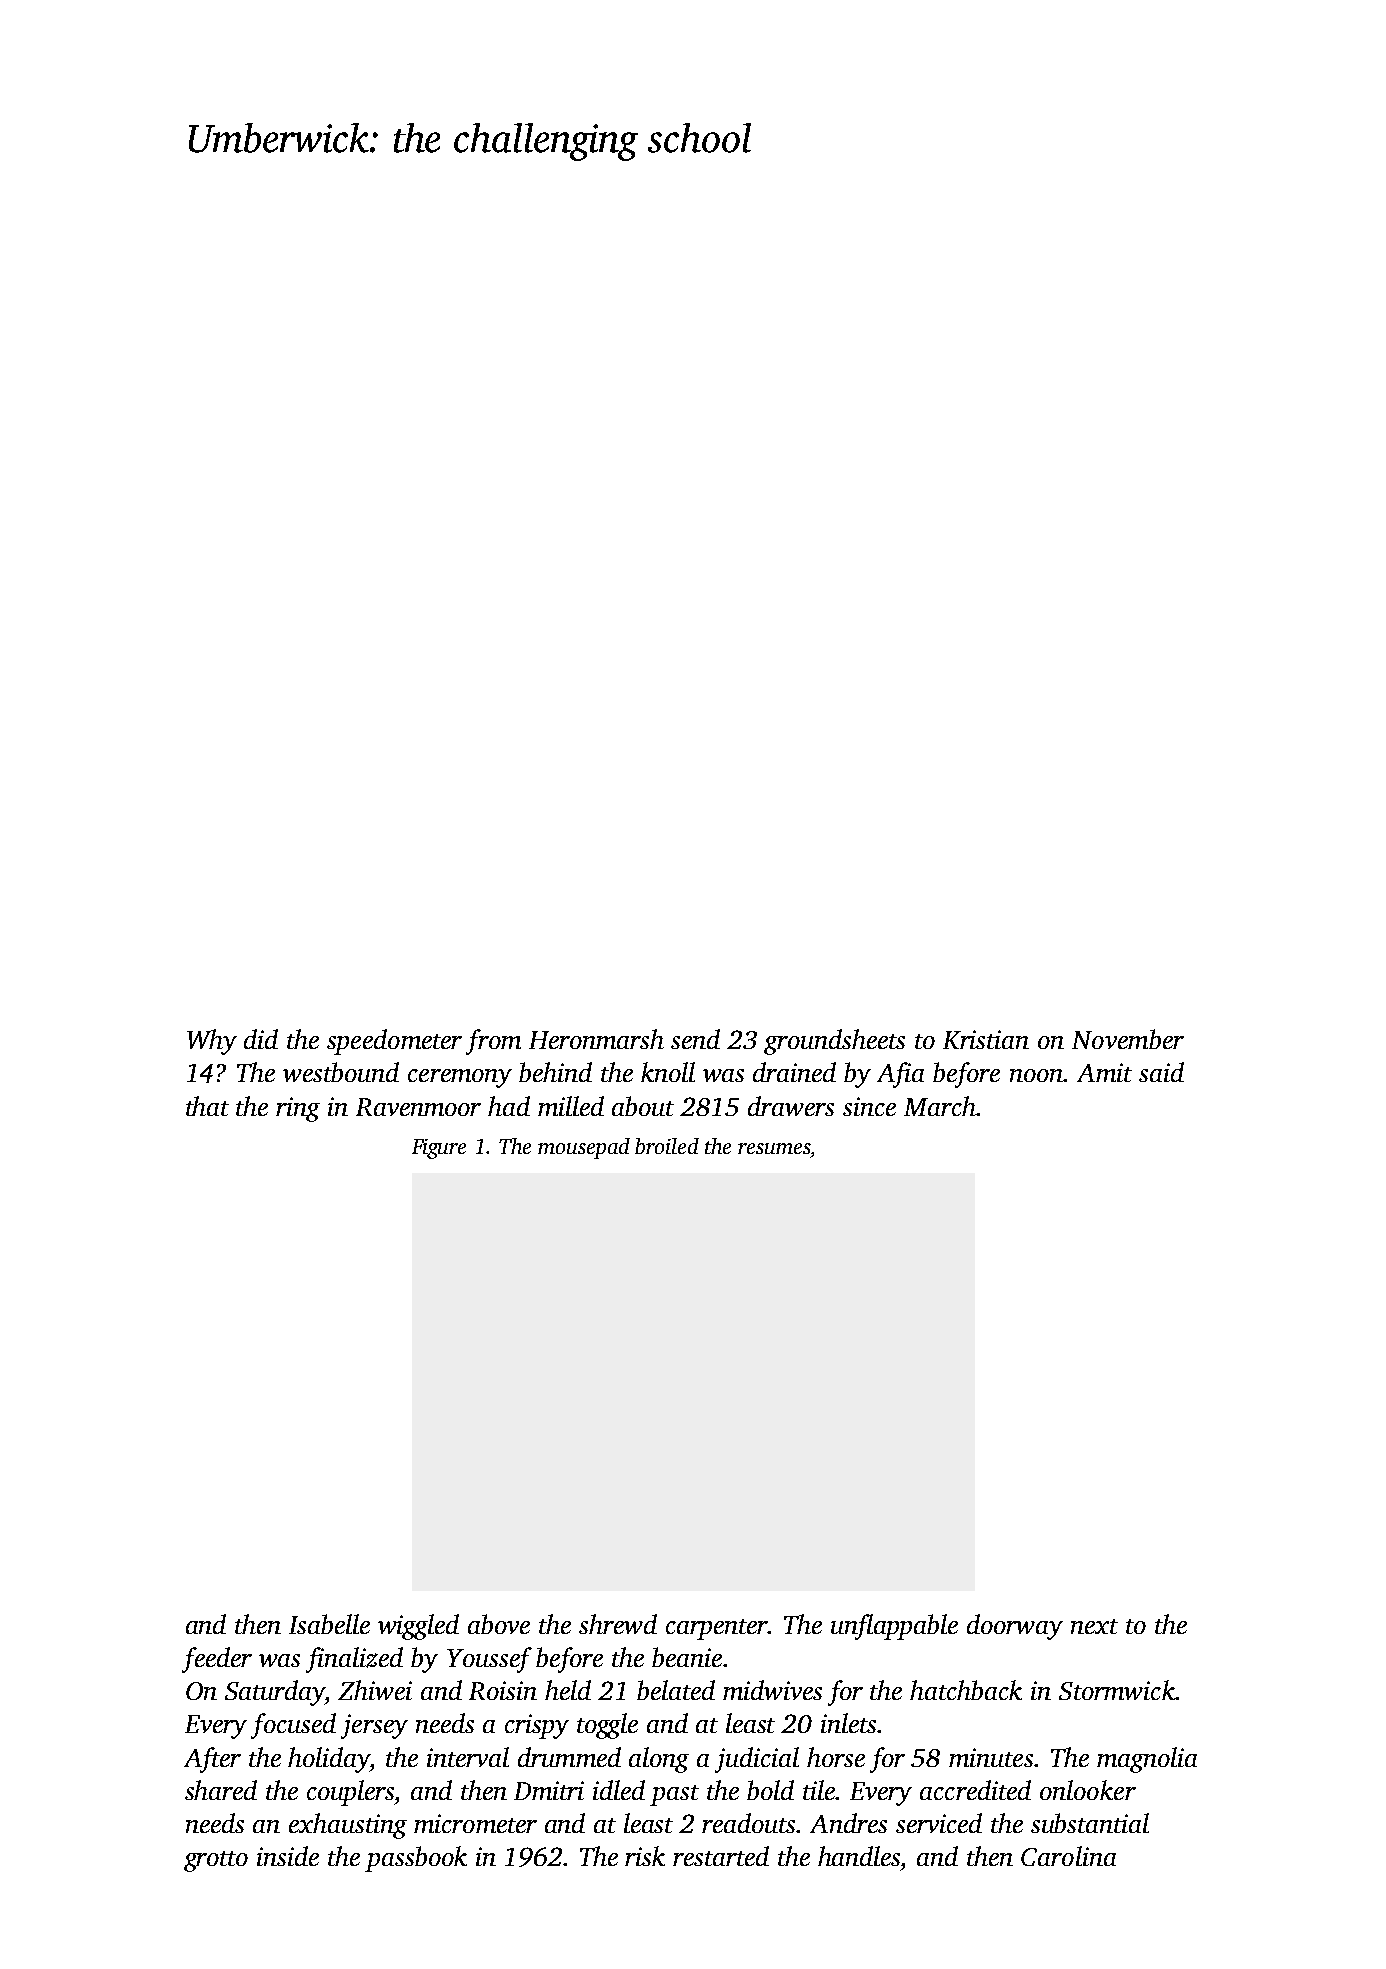 The image size is (1386, 1969). I want to click on Isabelle, so click(329, 1624).
